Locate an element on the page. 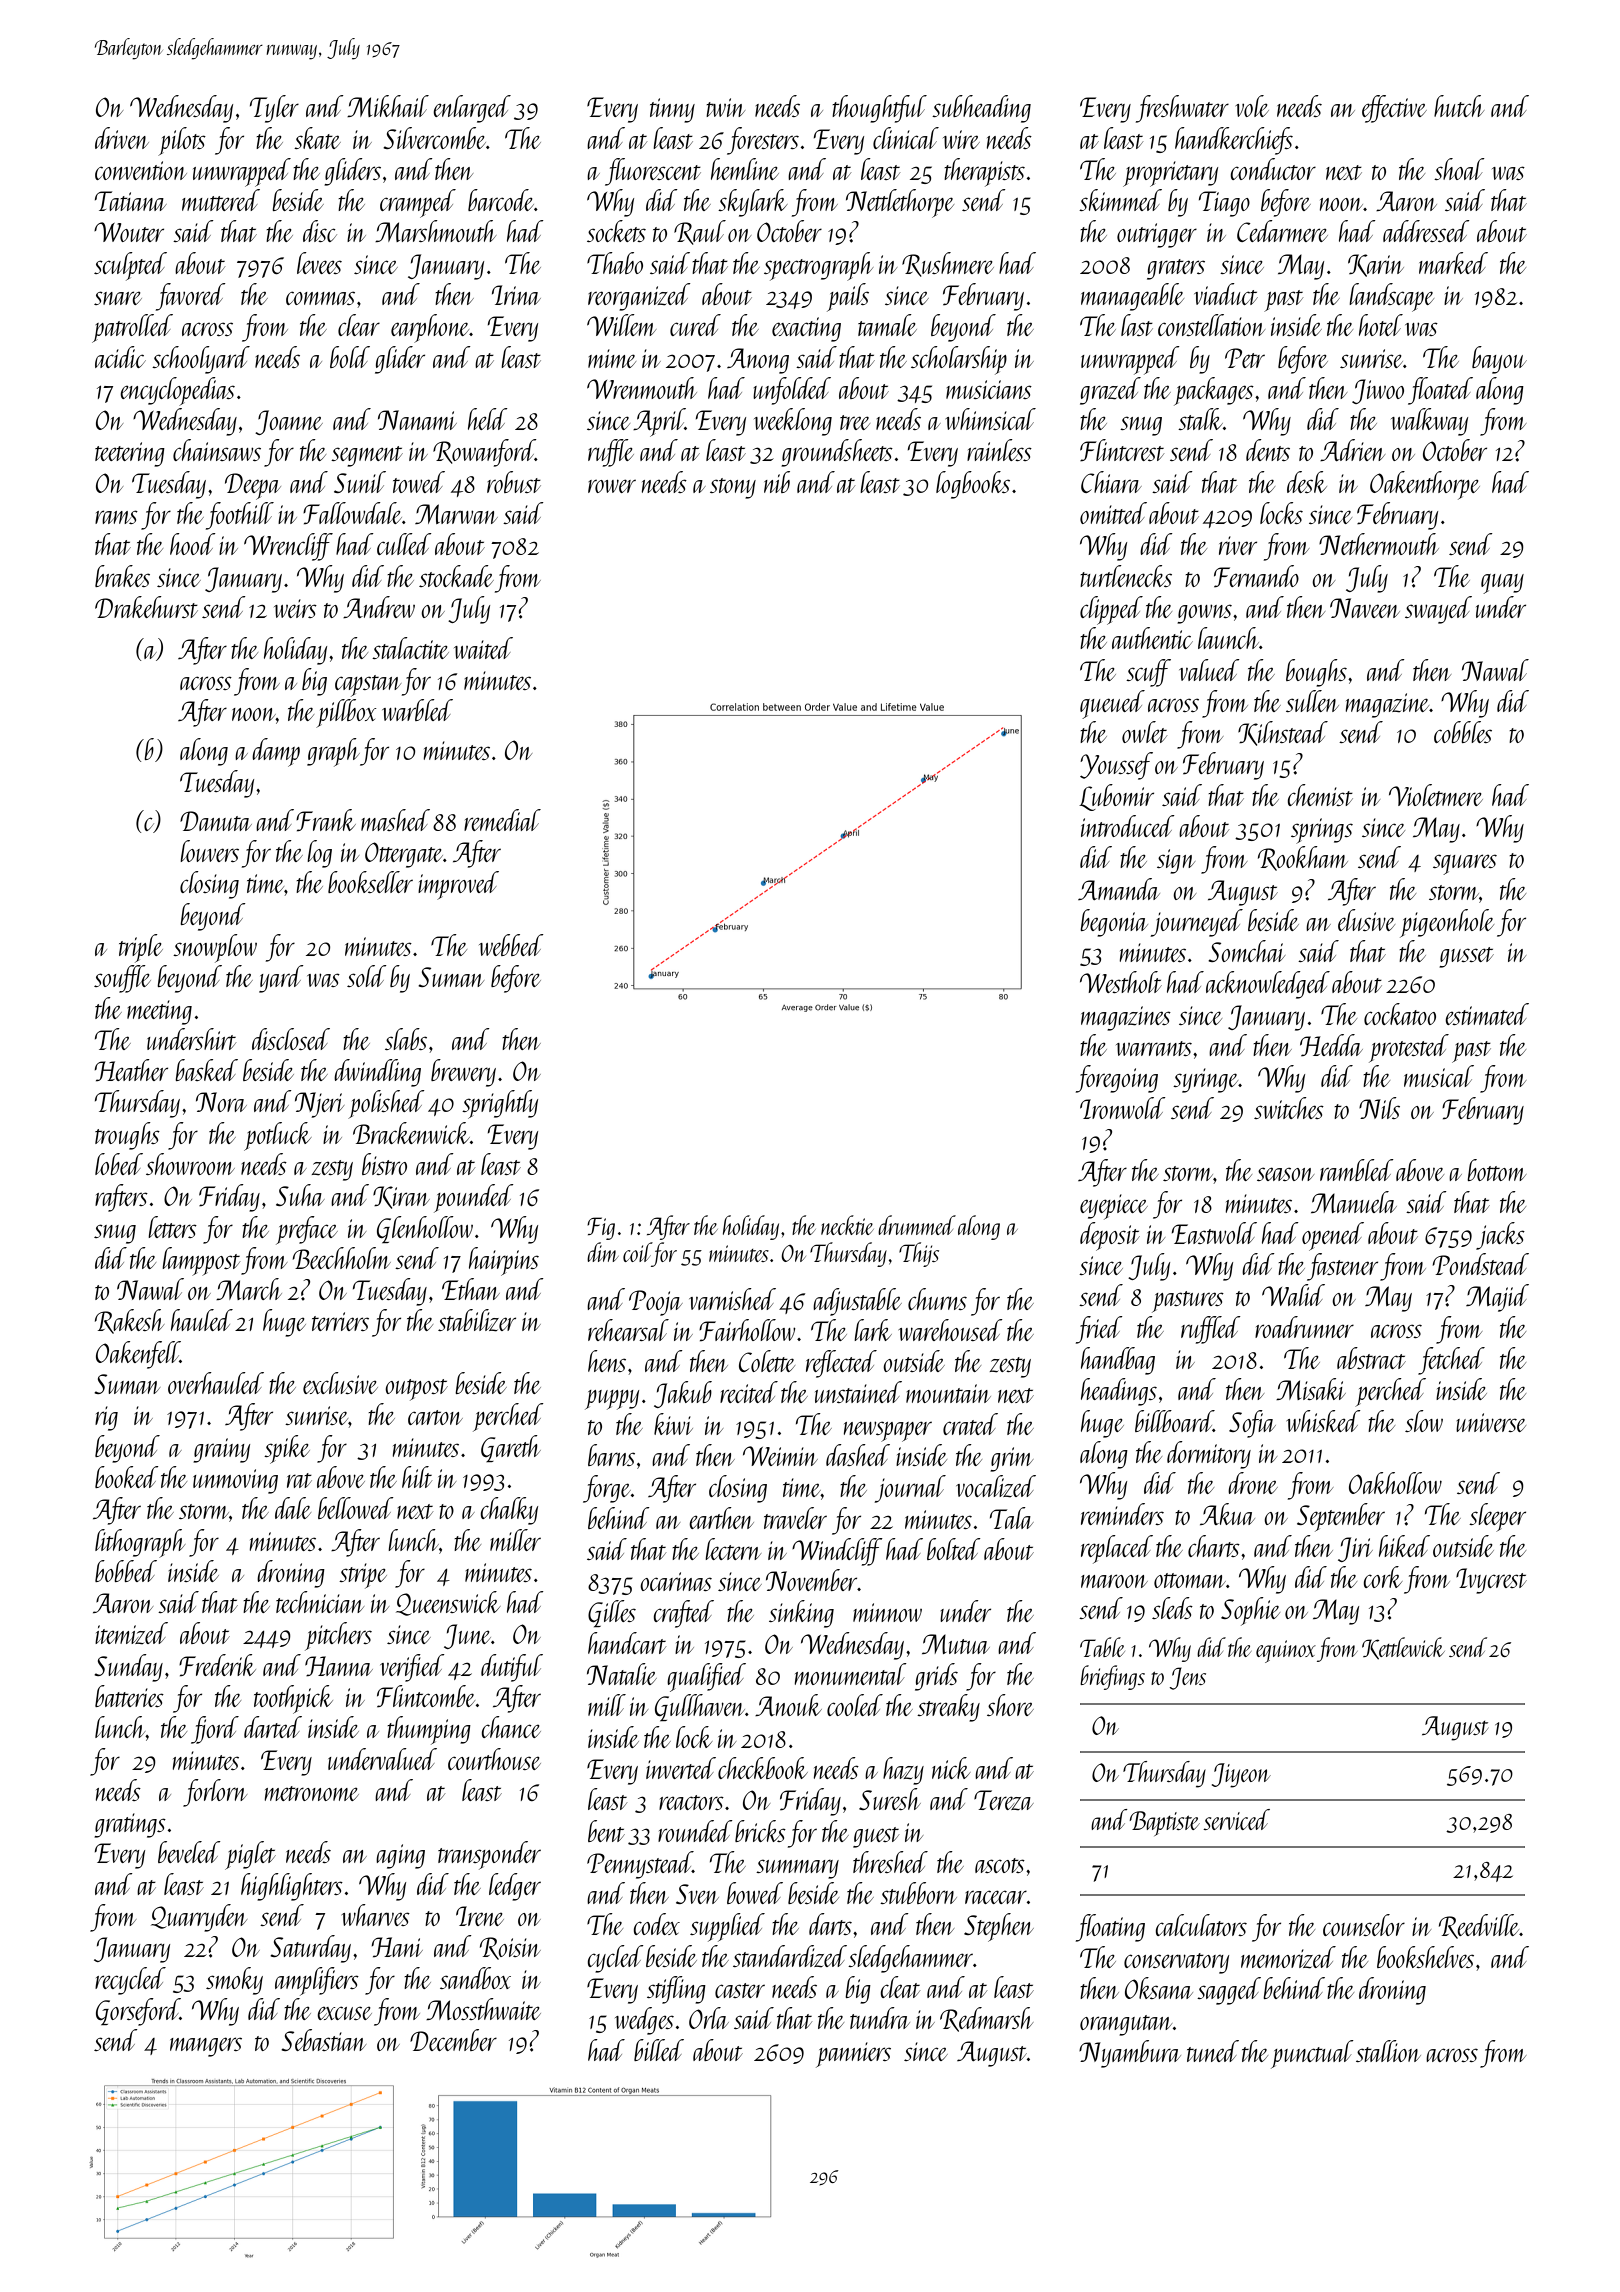  drone is located at coordinates (1253, 1483).
